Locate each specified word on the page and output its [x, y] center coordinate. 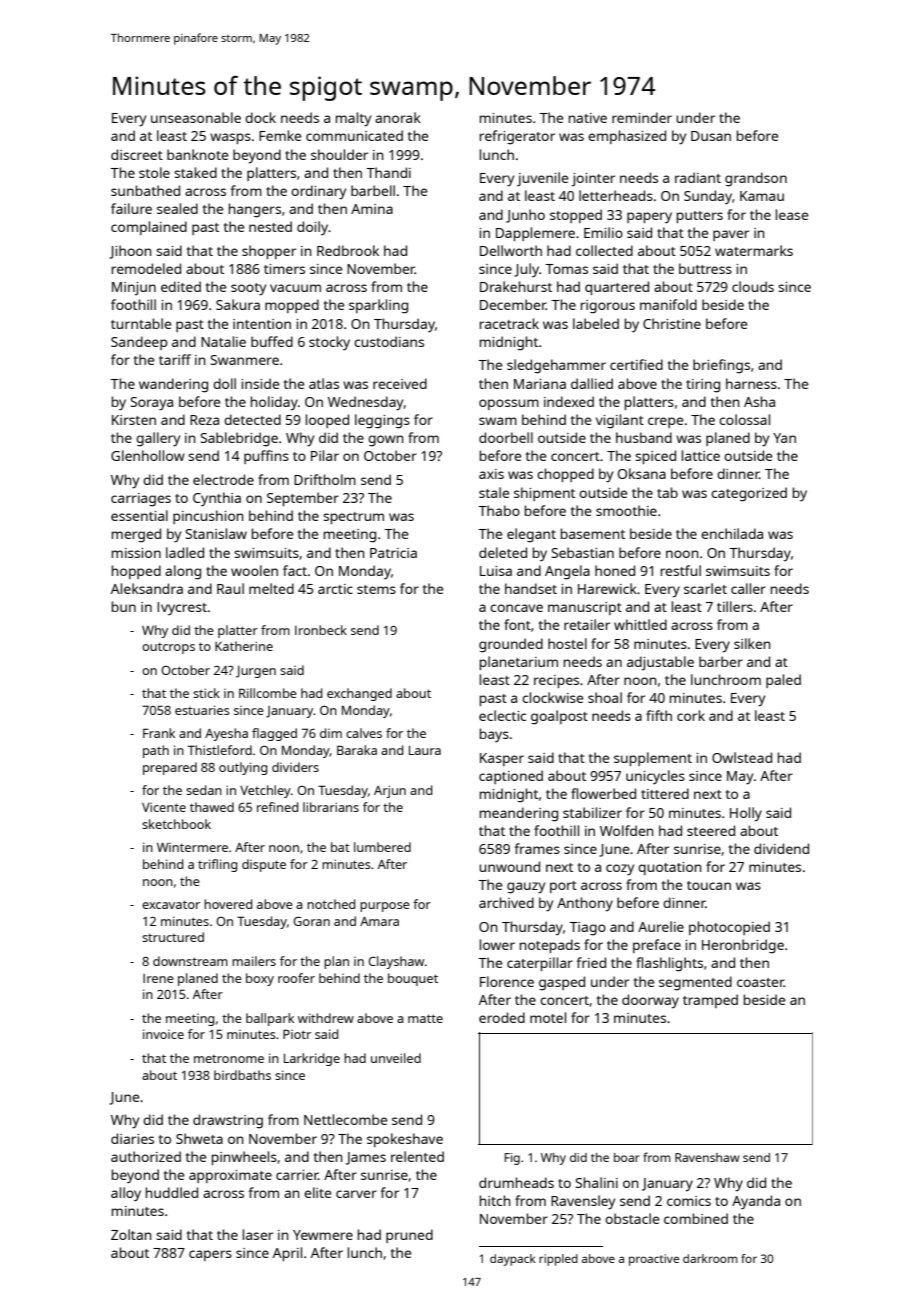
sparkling [378, 306]
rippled [558, 1260]
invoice [163, 1034]
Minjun [134, 288]
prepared [170, 768]
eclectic [502, 715]
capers [210, 1255]
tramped [710, 1001]
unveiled [396, 1058]
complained [149, 228]
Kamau [762, 196]
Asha [759, 401]
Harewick [607, 588]
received [400, 383]
